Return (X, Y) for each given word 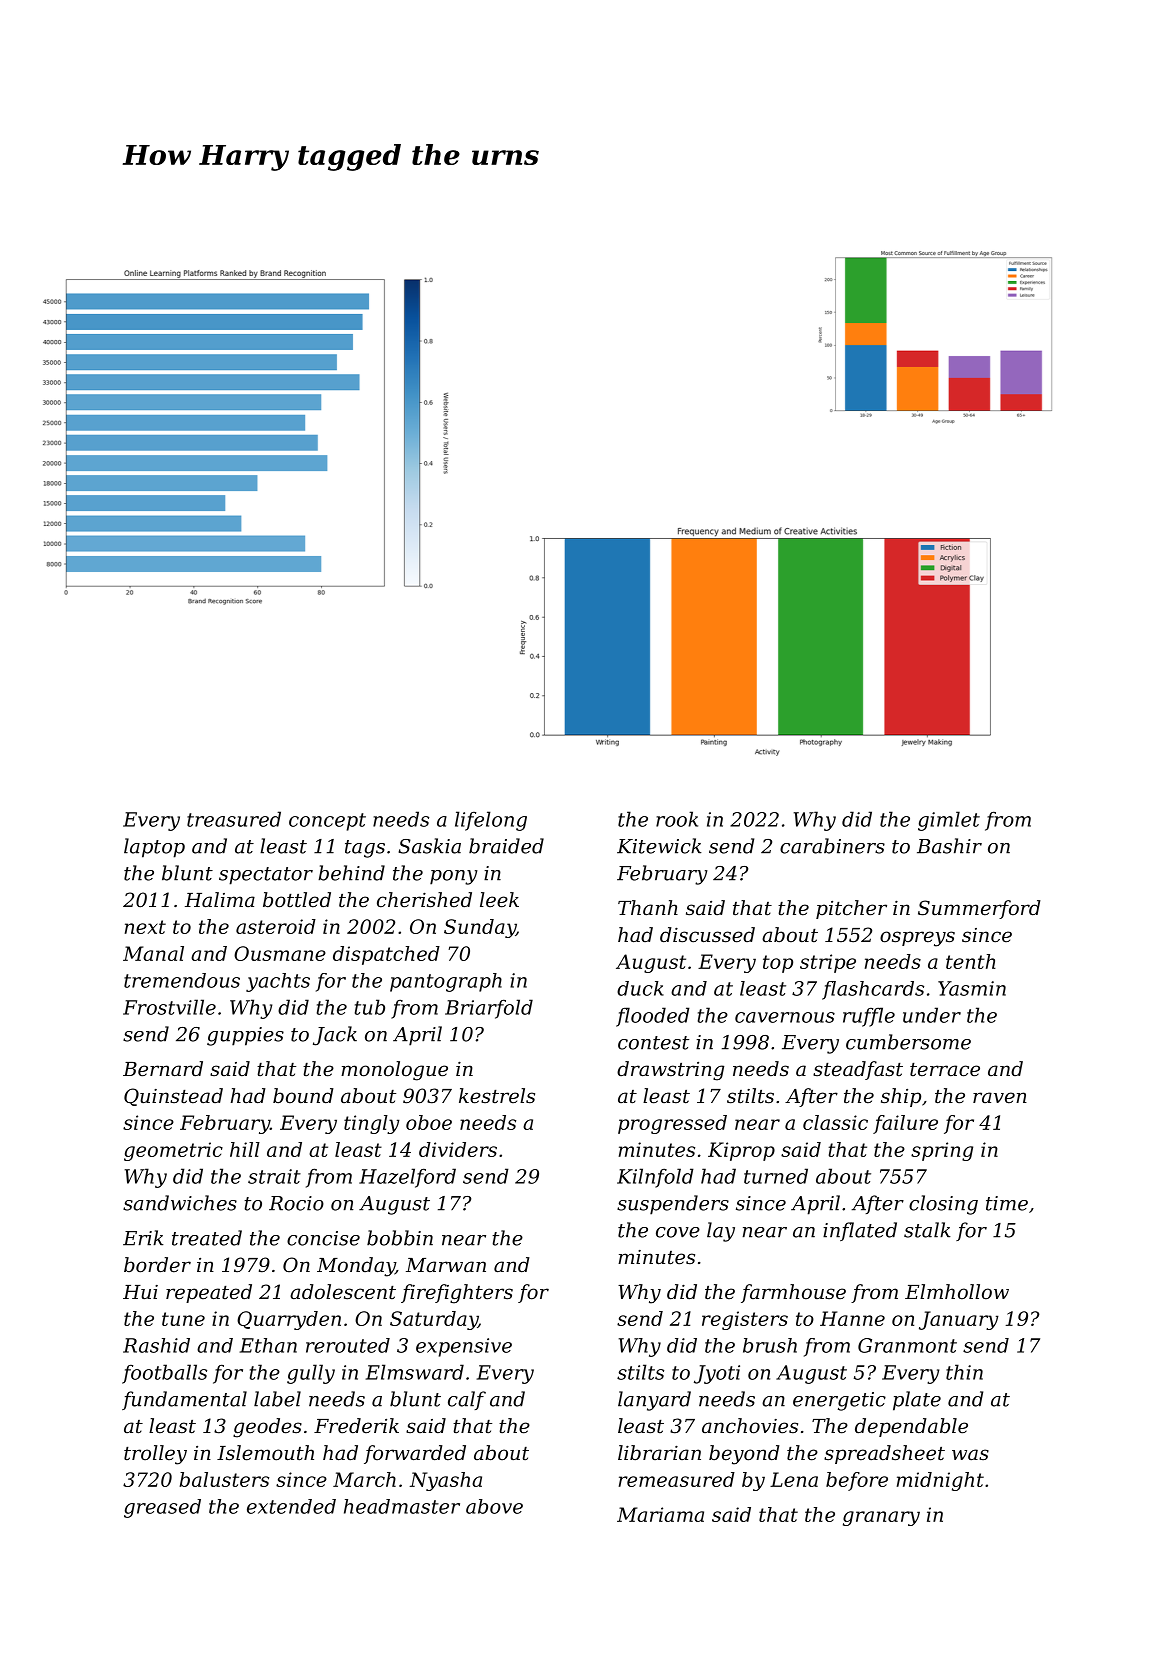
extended (291, 1506)
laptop (154, 848)
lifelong (491, 821)
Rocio (296, 1203)
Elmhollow (957, 1292)
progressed (672, 1124)
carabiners (832, 846)
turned (776, 1176)
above (494, 1506)
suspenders (673, 1205)
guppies (245, 1036)
